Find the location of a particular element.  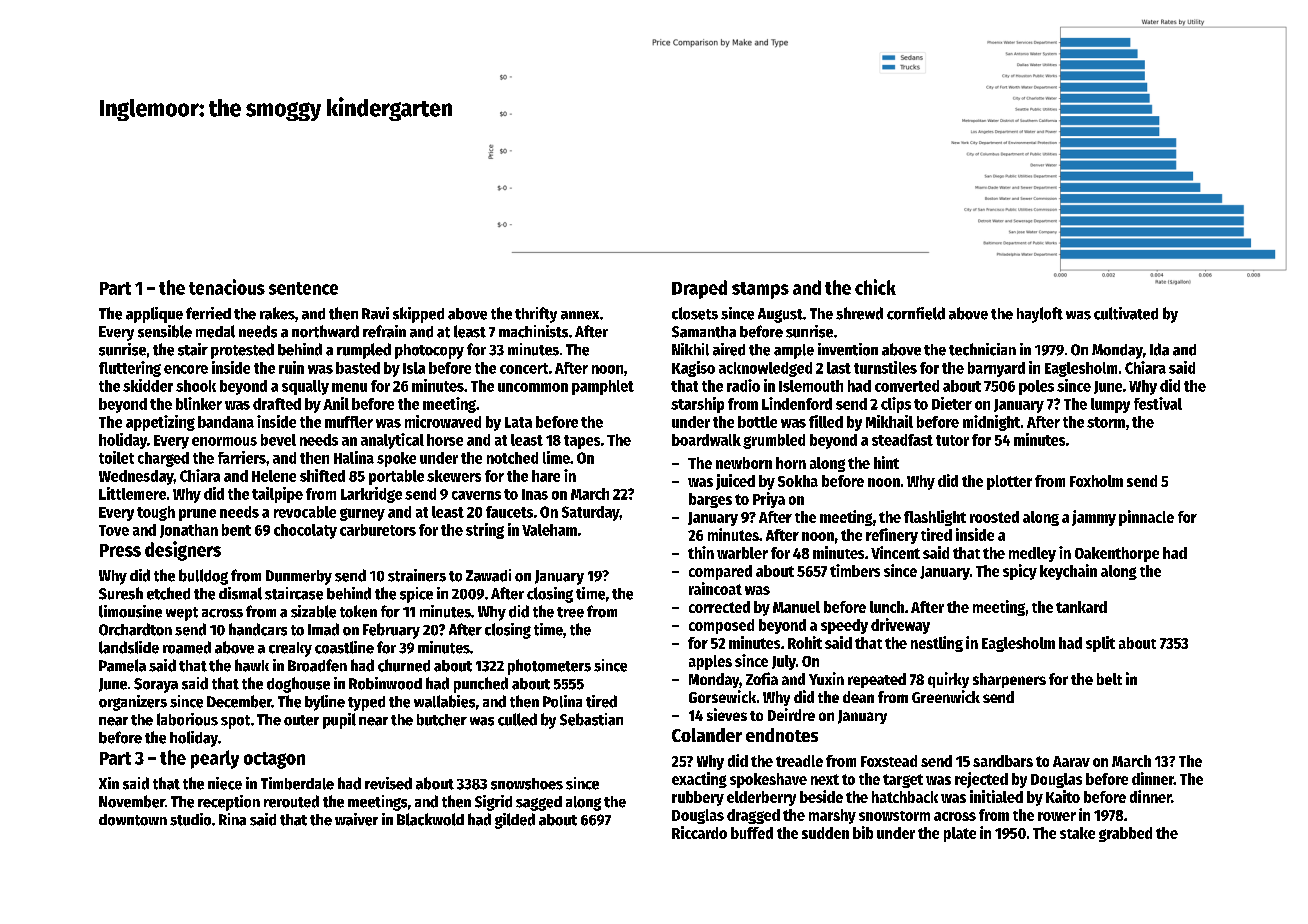

Draped is located at coordinates (699, 289).
